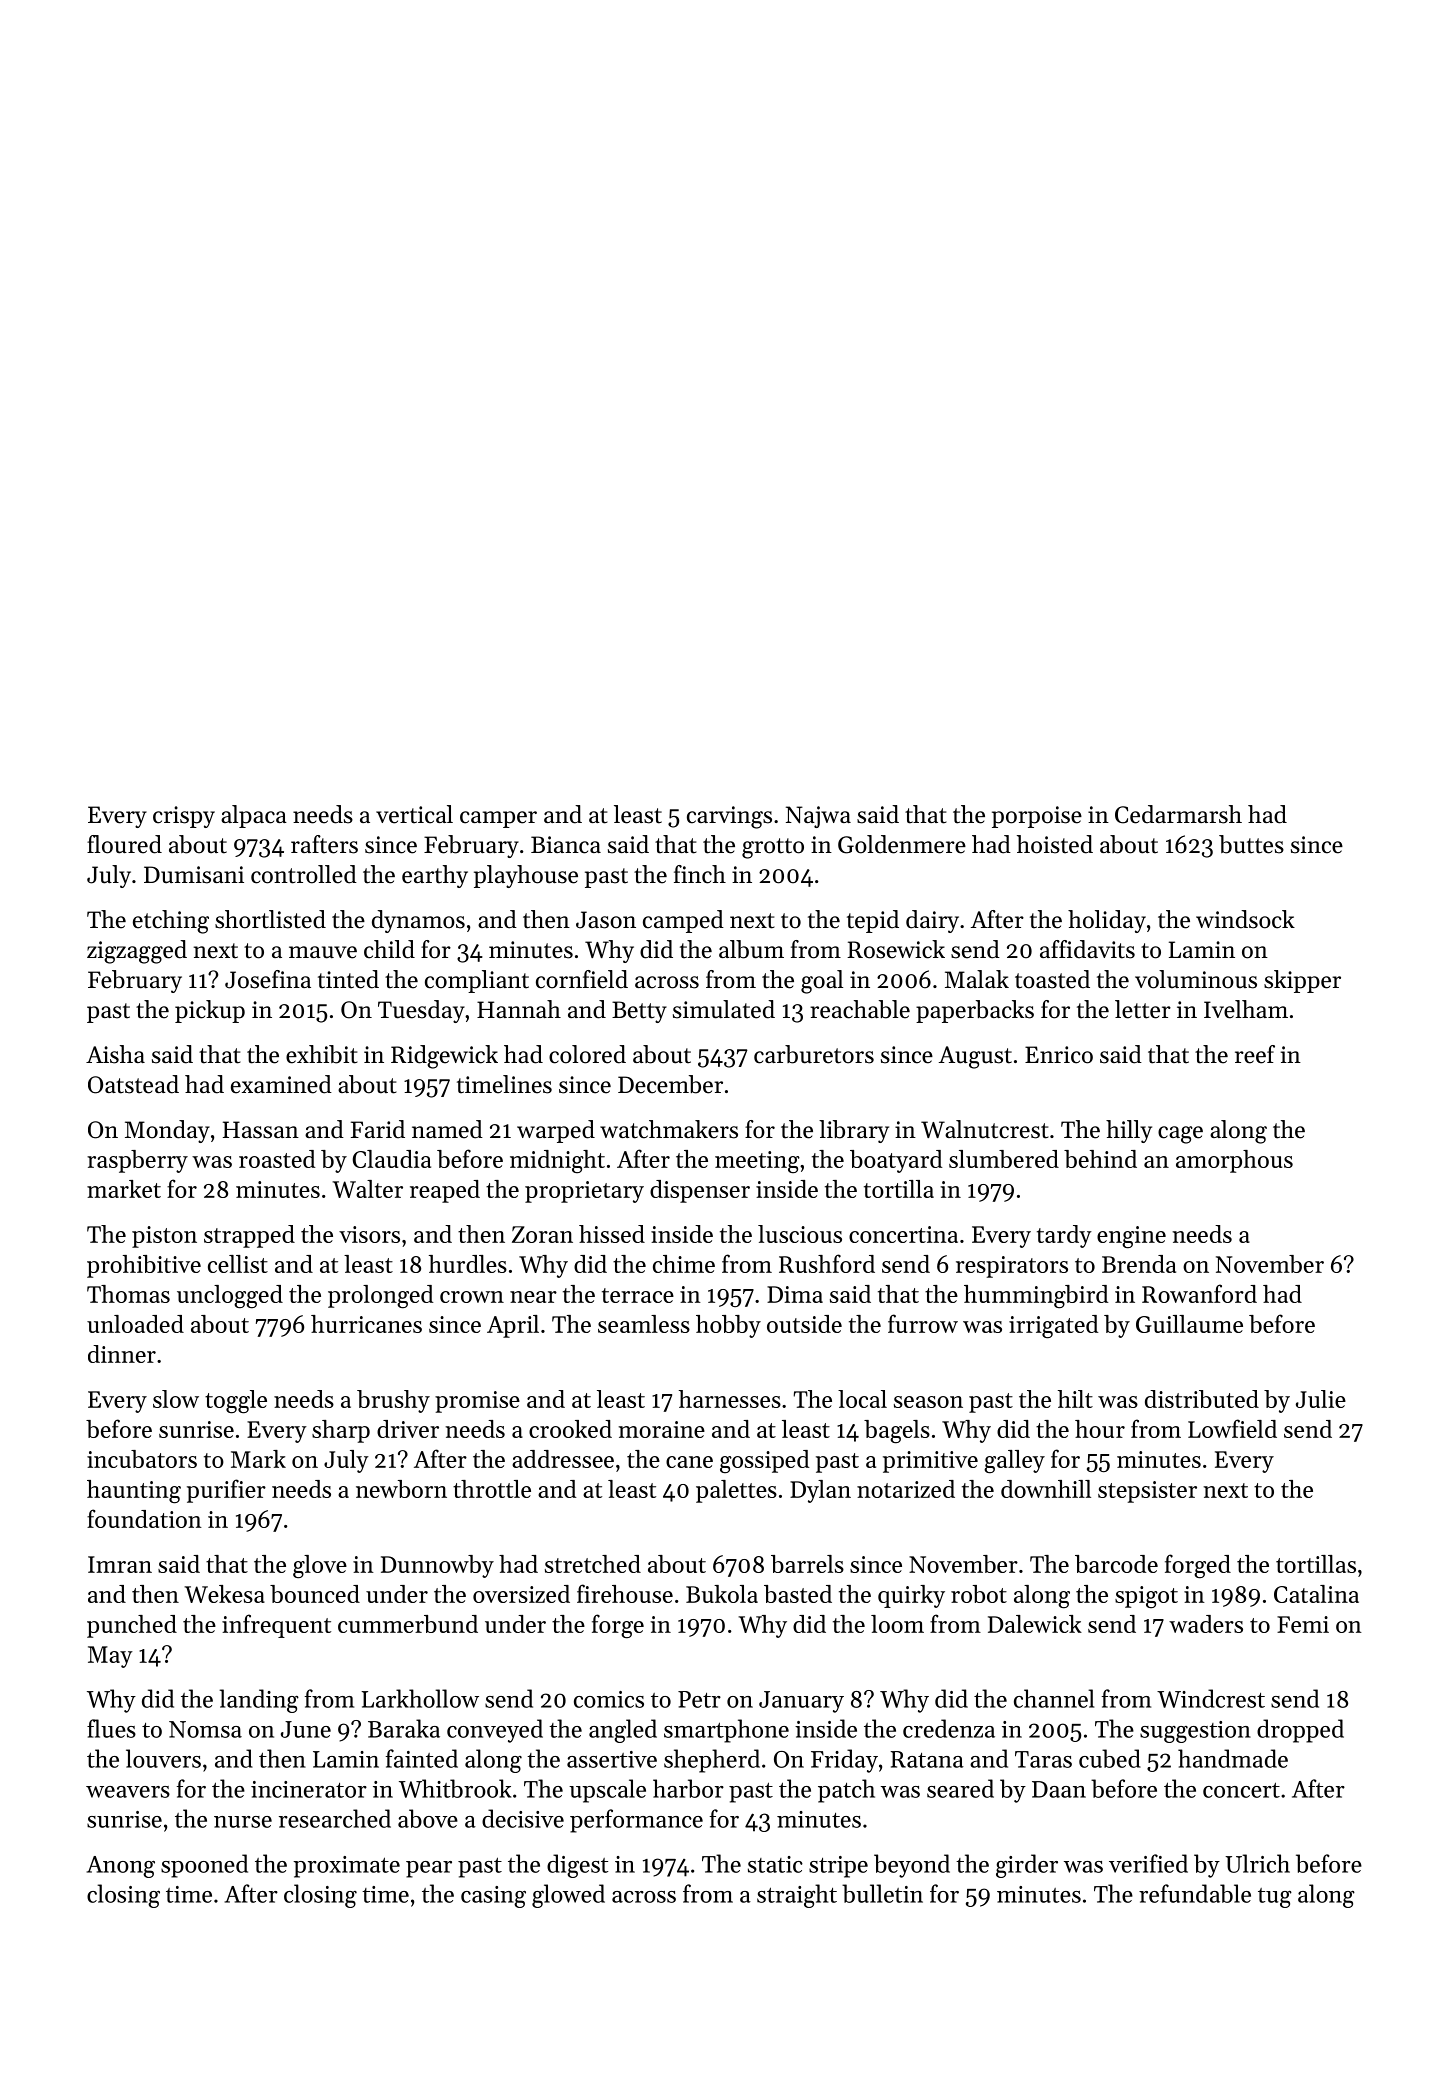 The image size is (1450, 2100). I want to click on zigzagged, so click(137, 952).
